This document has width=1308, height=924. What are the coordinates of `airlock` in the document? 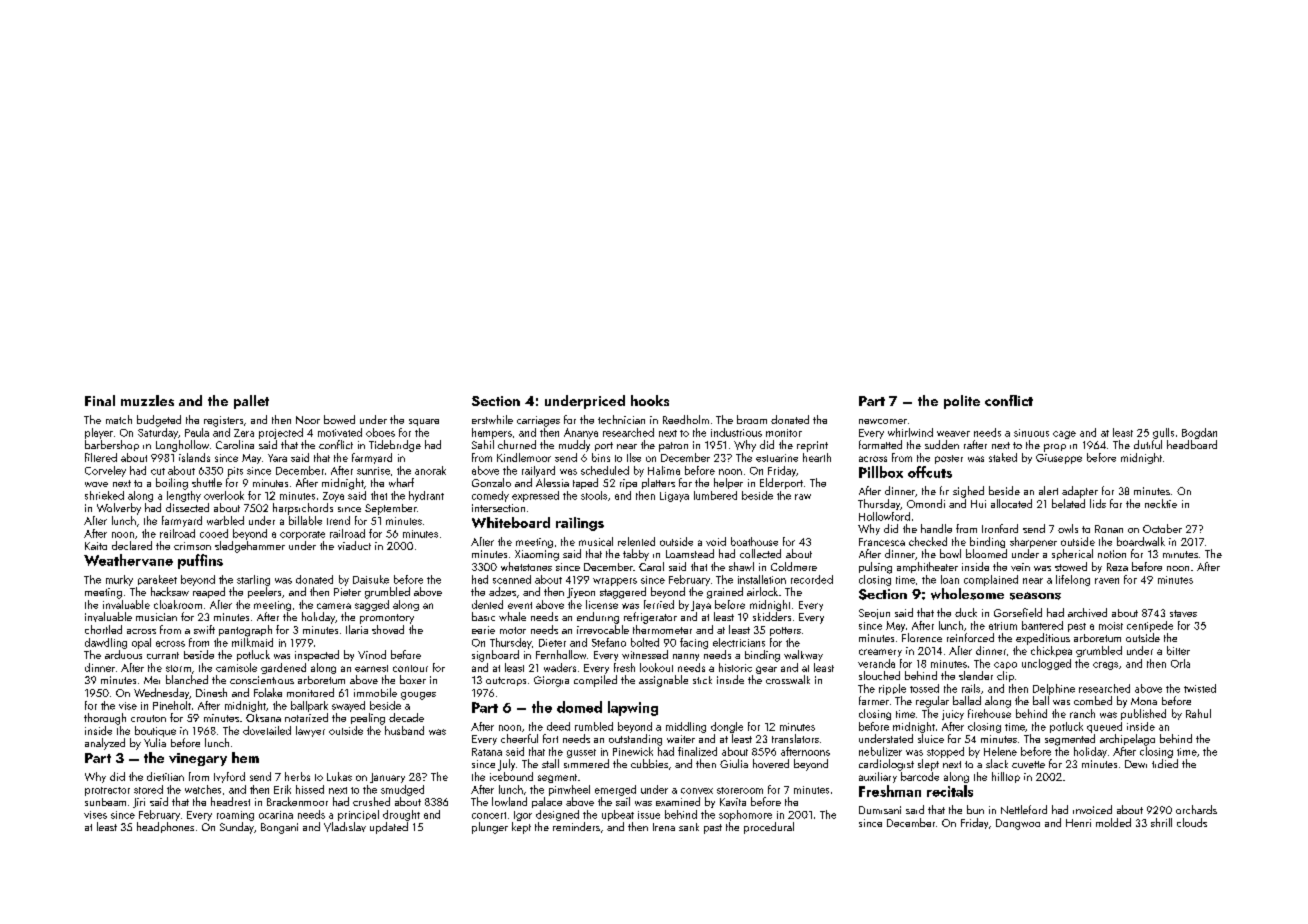 It's located at (762, 591).
